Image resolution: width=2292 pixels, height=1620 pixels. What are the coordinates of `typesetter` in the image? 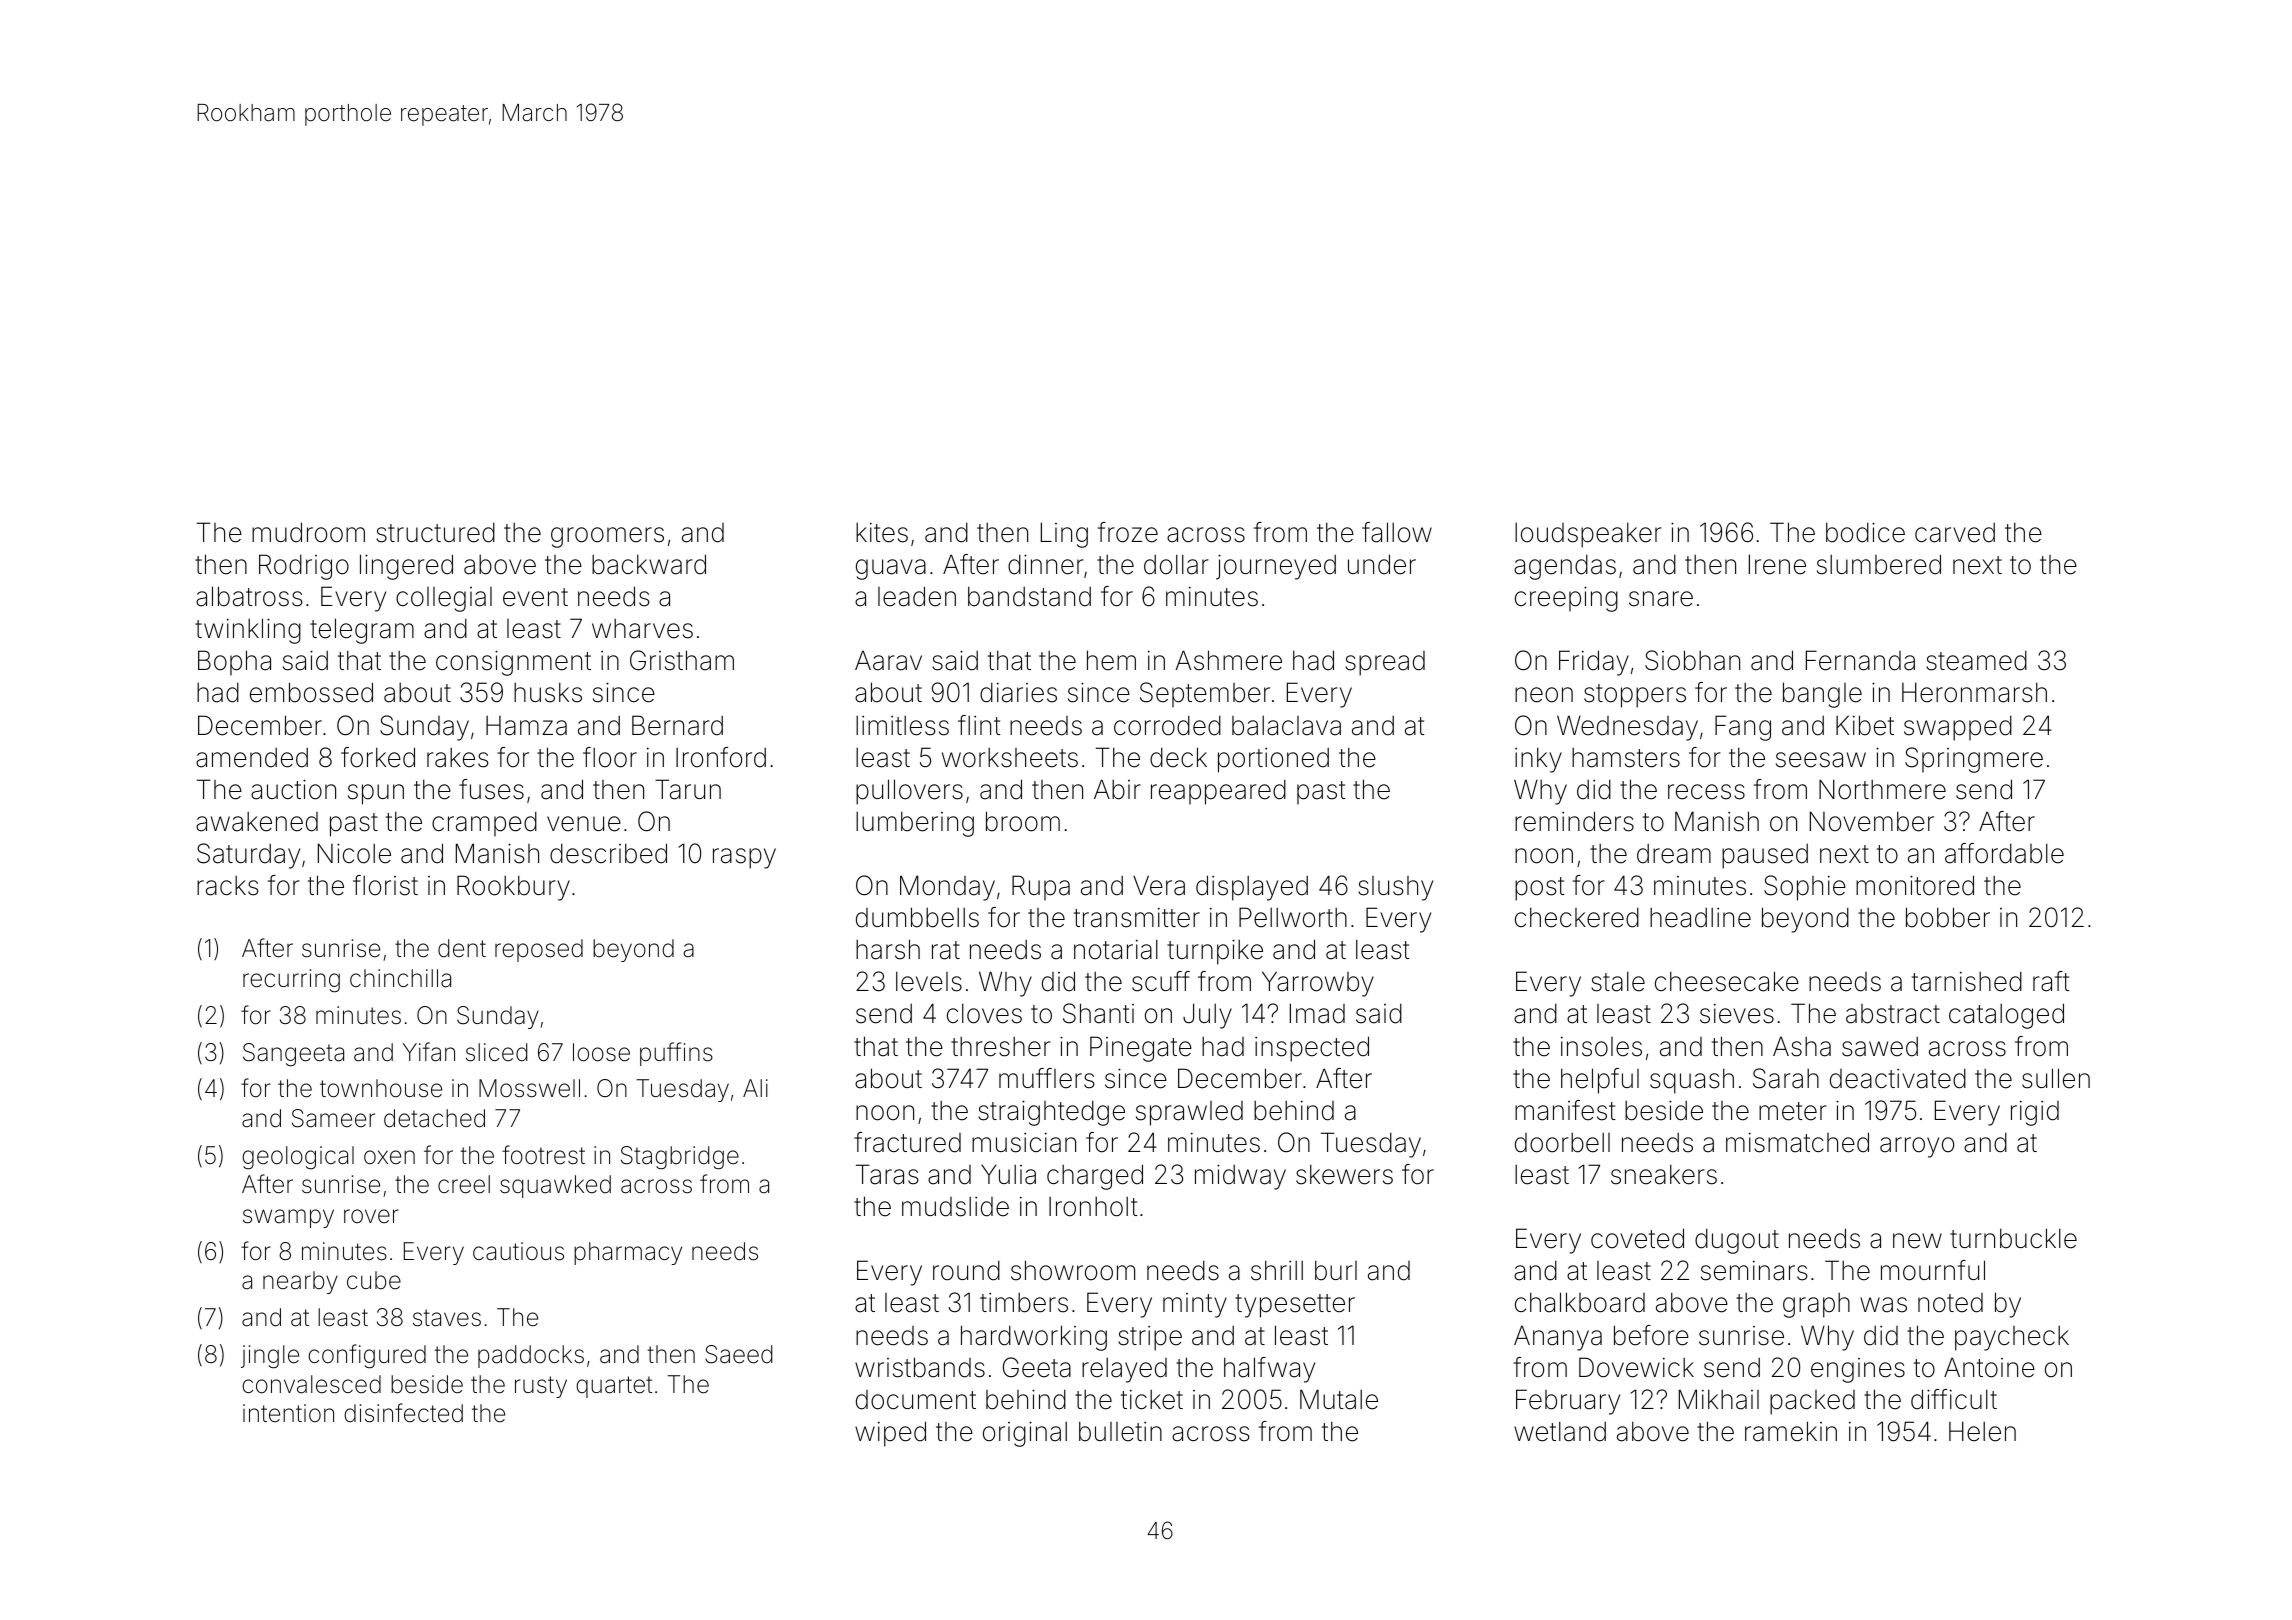 It's located at (1295, 1306).
